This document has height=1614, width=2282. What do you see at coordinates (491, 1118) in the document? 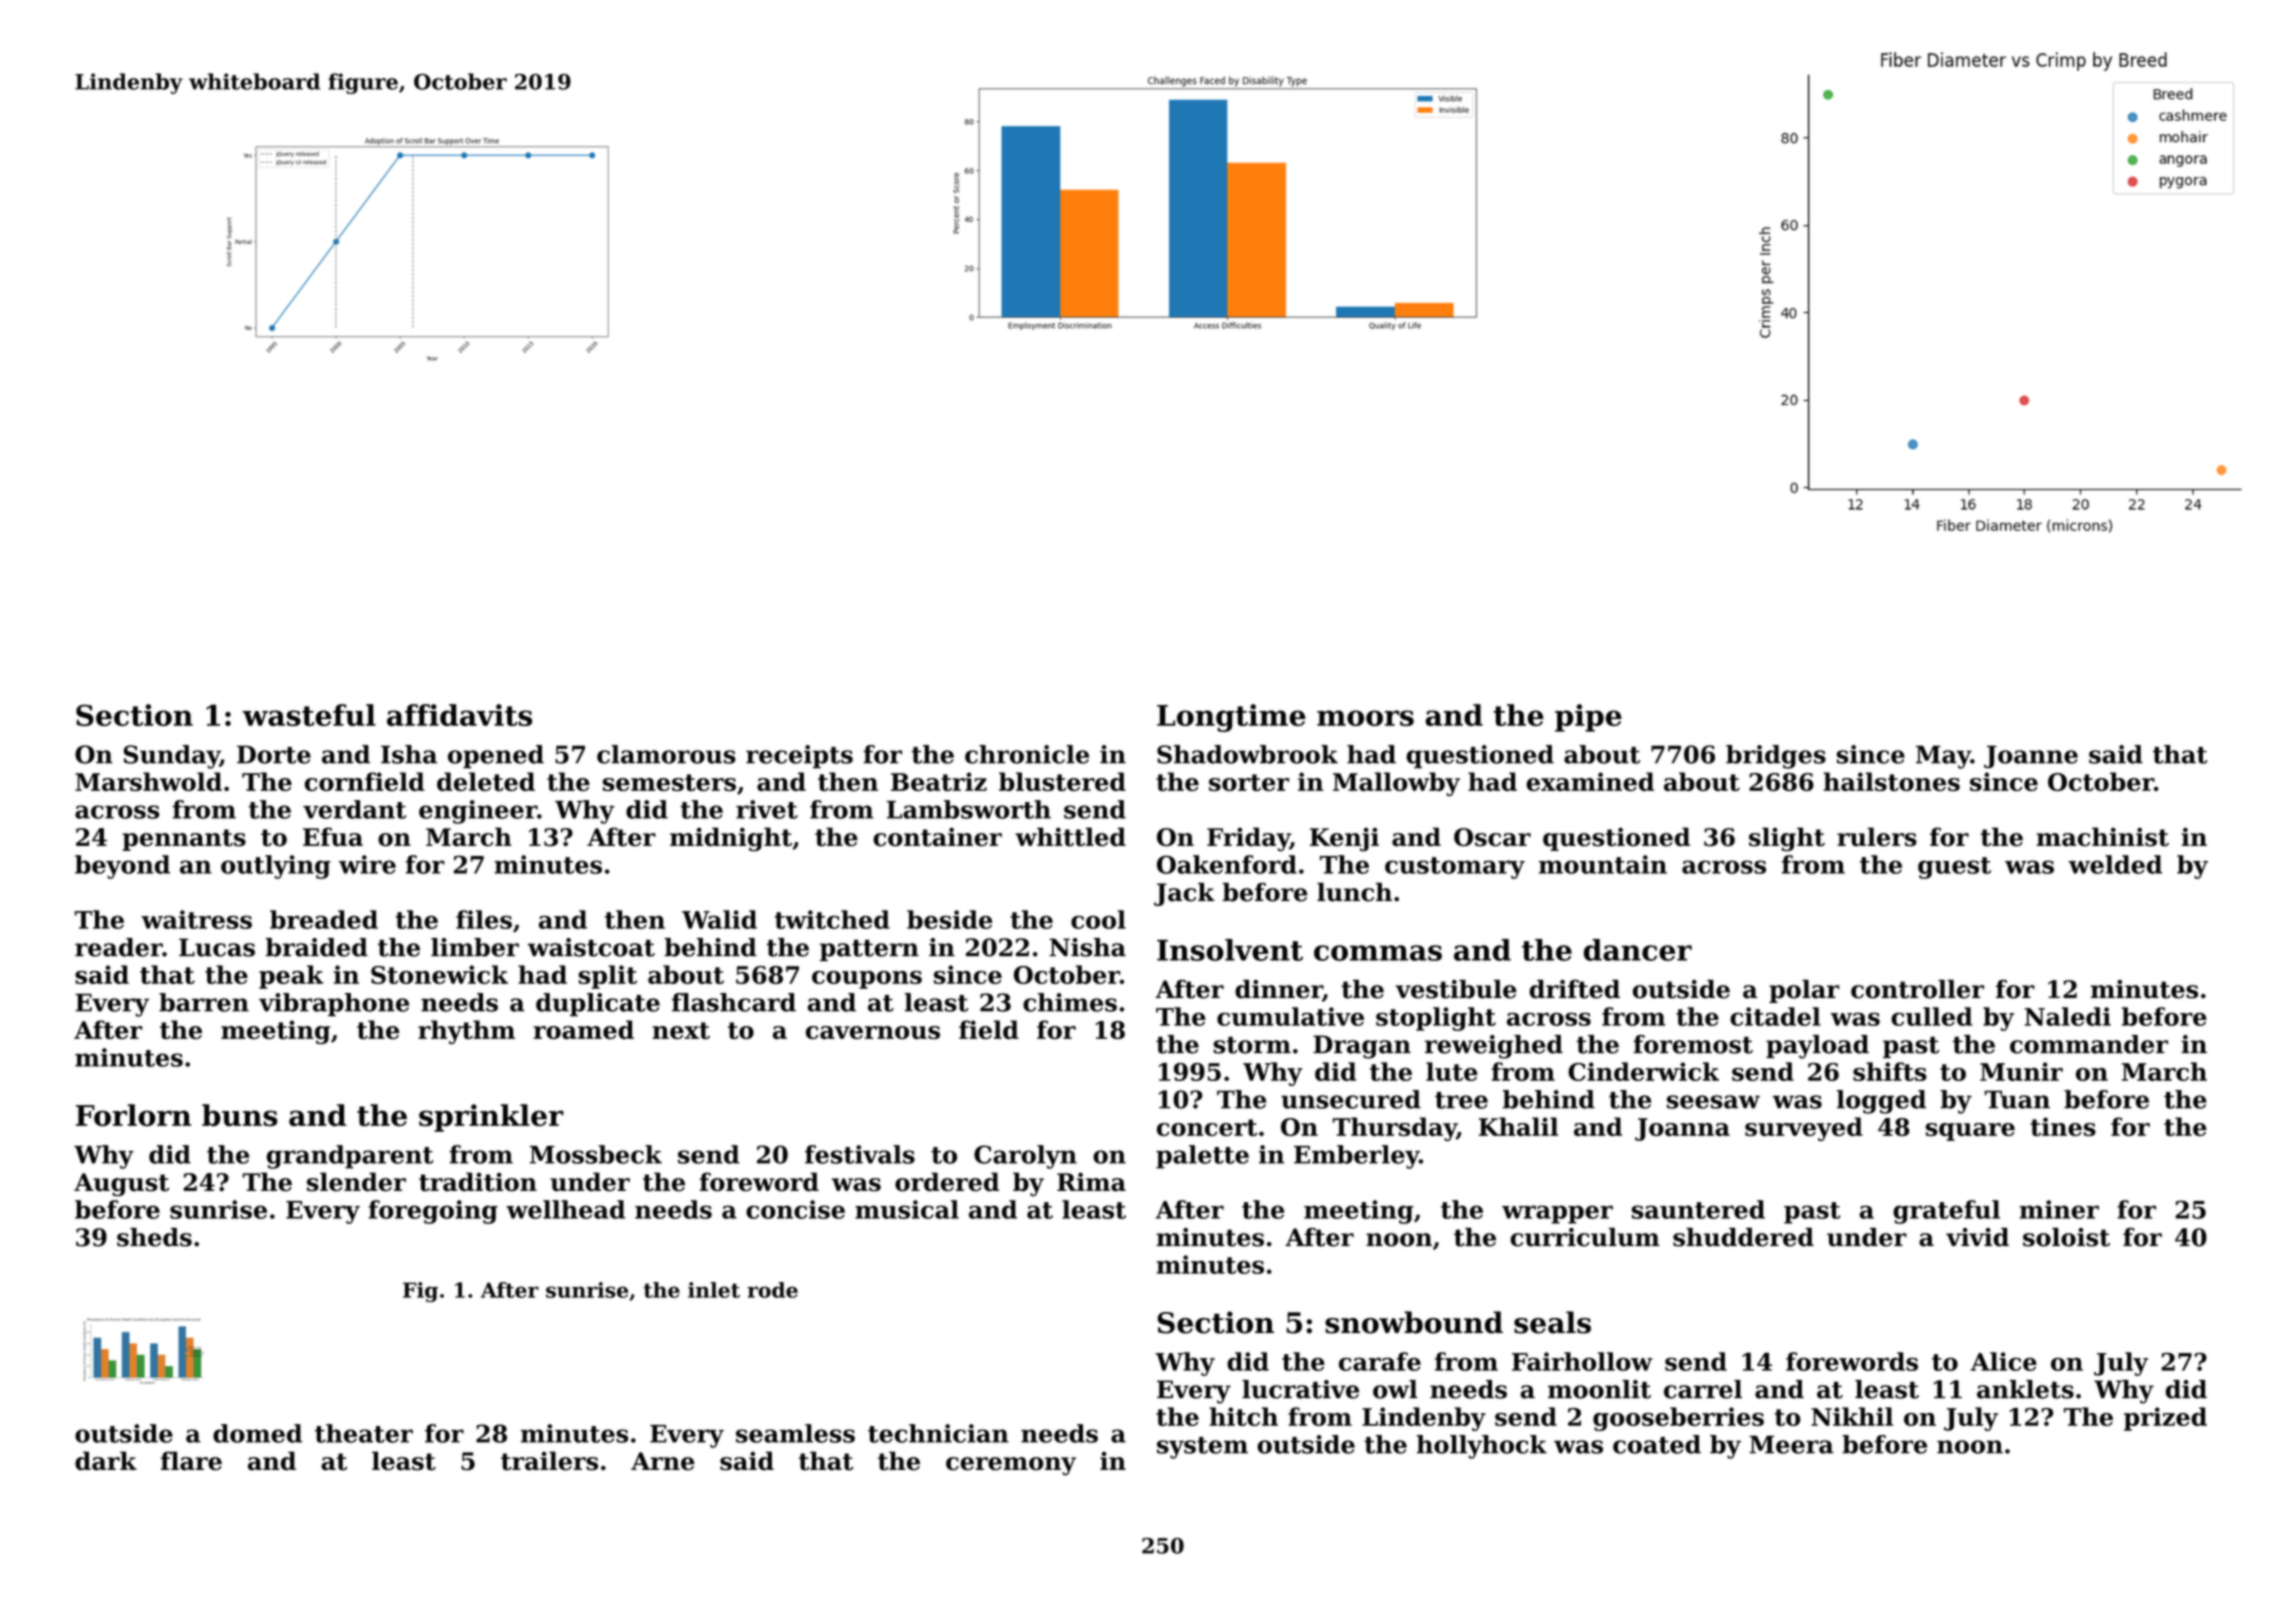
I see `sprinkler` at bounding box center [491, 1118].
